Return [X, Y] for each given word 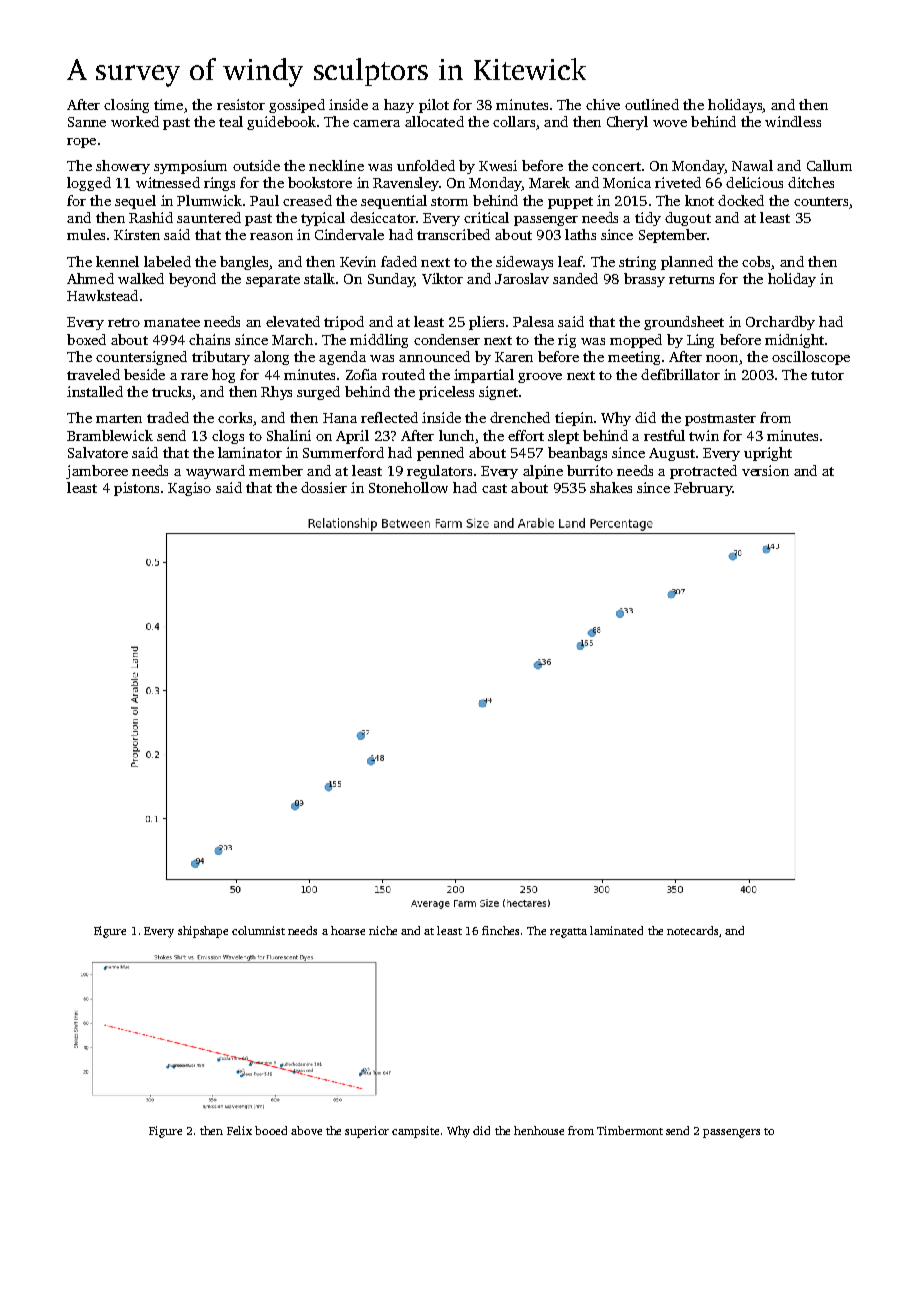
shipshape [203, 932]
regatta [568, 933]
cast [494, 488]
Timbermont [630, 1130]
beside [144, 374]
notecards [692, 930]
